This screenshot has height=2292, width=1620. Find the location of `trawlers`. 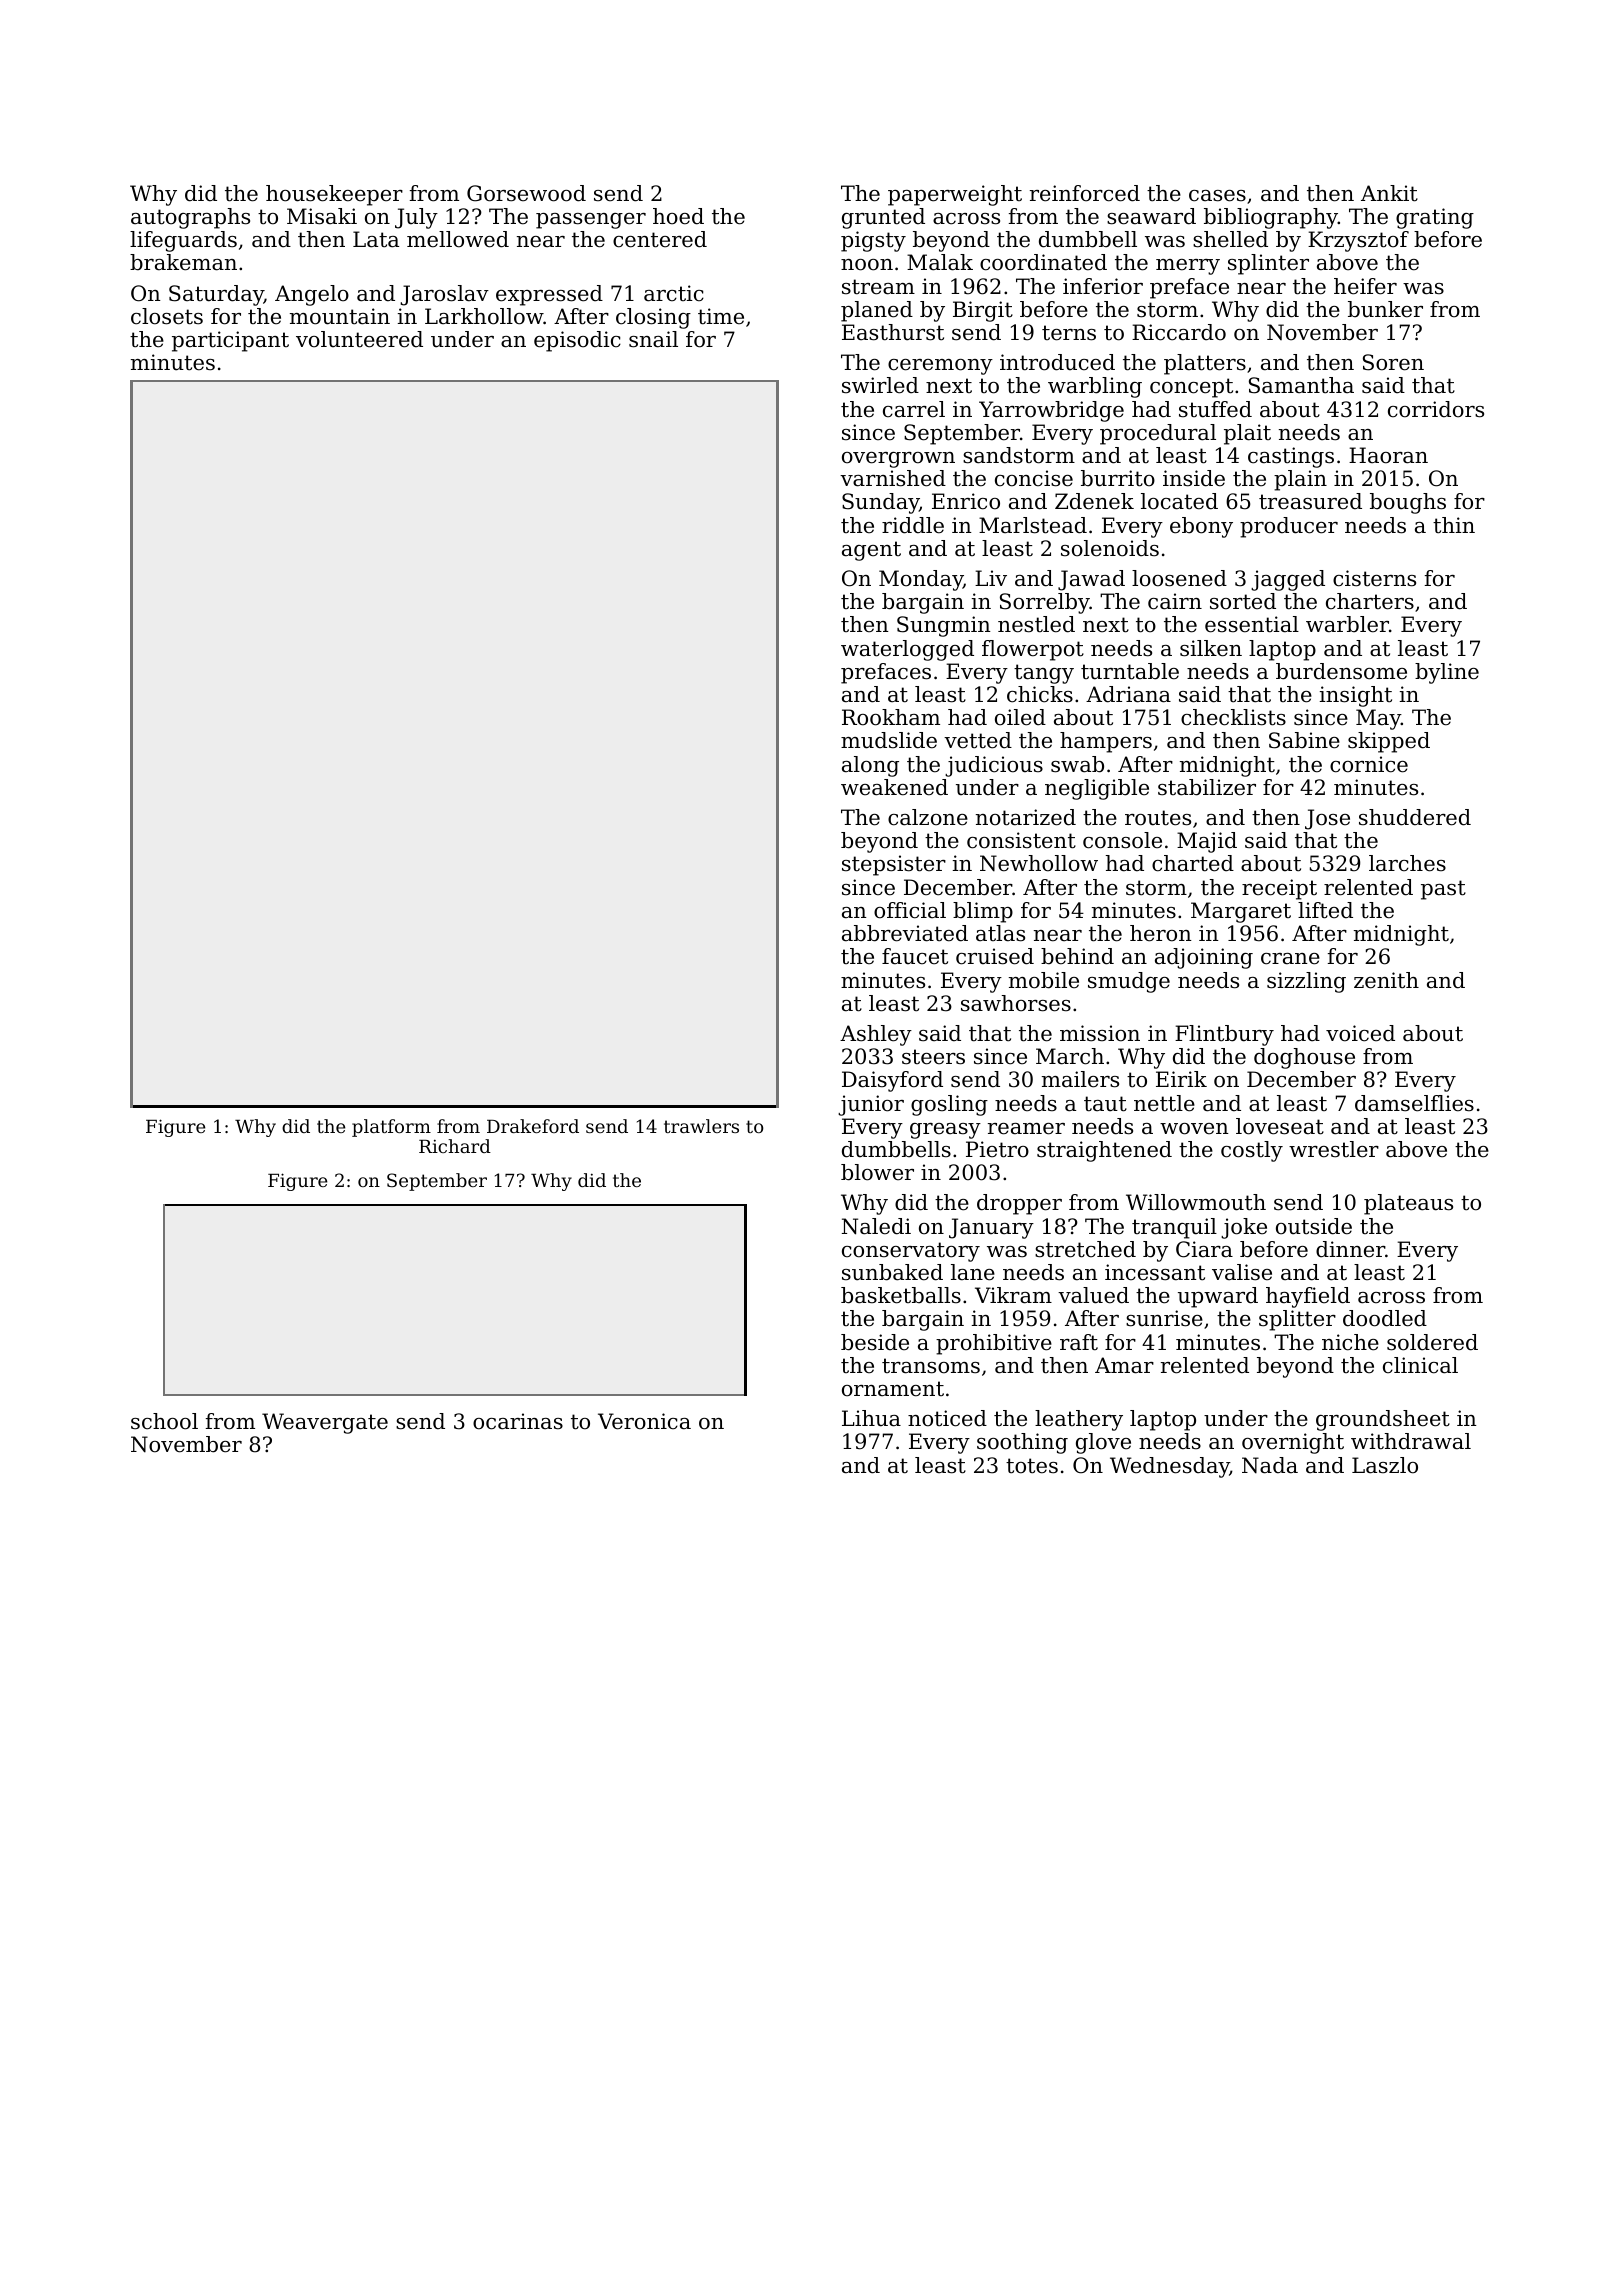

trawlers is located at coordinates (701, 1126).
